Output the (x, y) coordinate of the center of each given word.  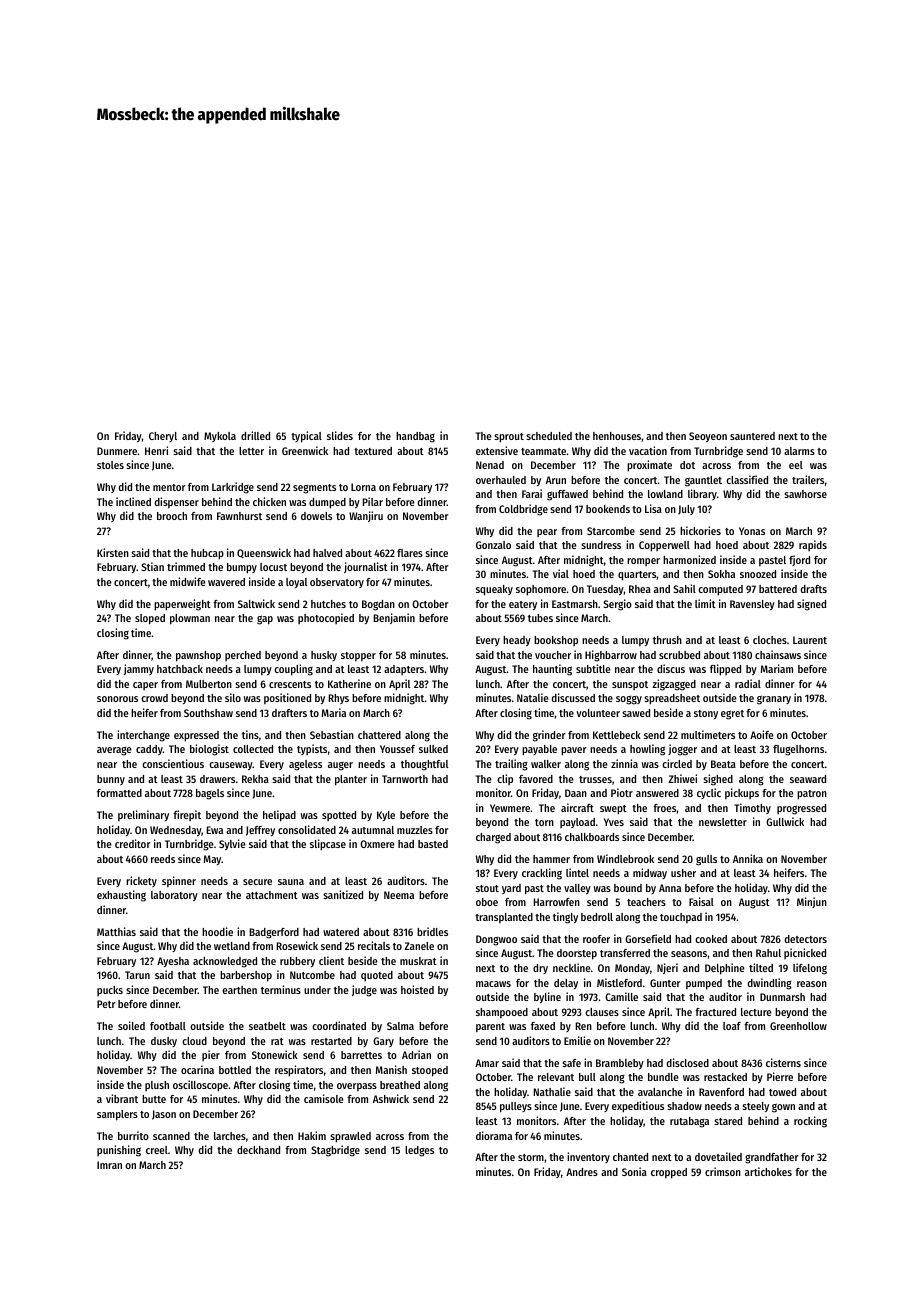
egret (732, 715)
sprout (509, 438)
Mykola (220, 437)
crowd (154, 698)
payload (577, 823)
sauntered (752, 436)
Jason (164, 1115)
